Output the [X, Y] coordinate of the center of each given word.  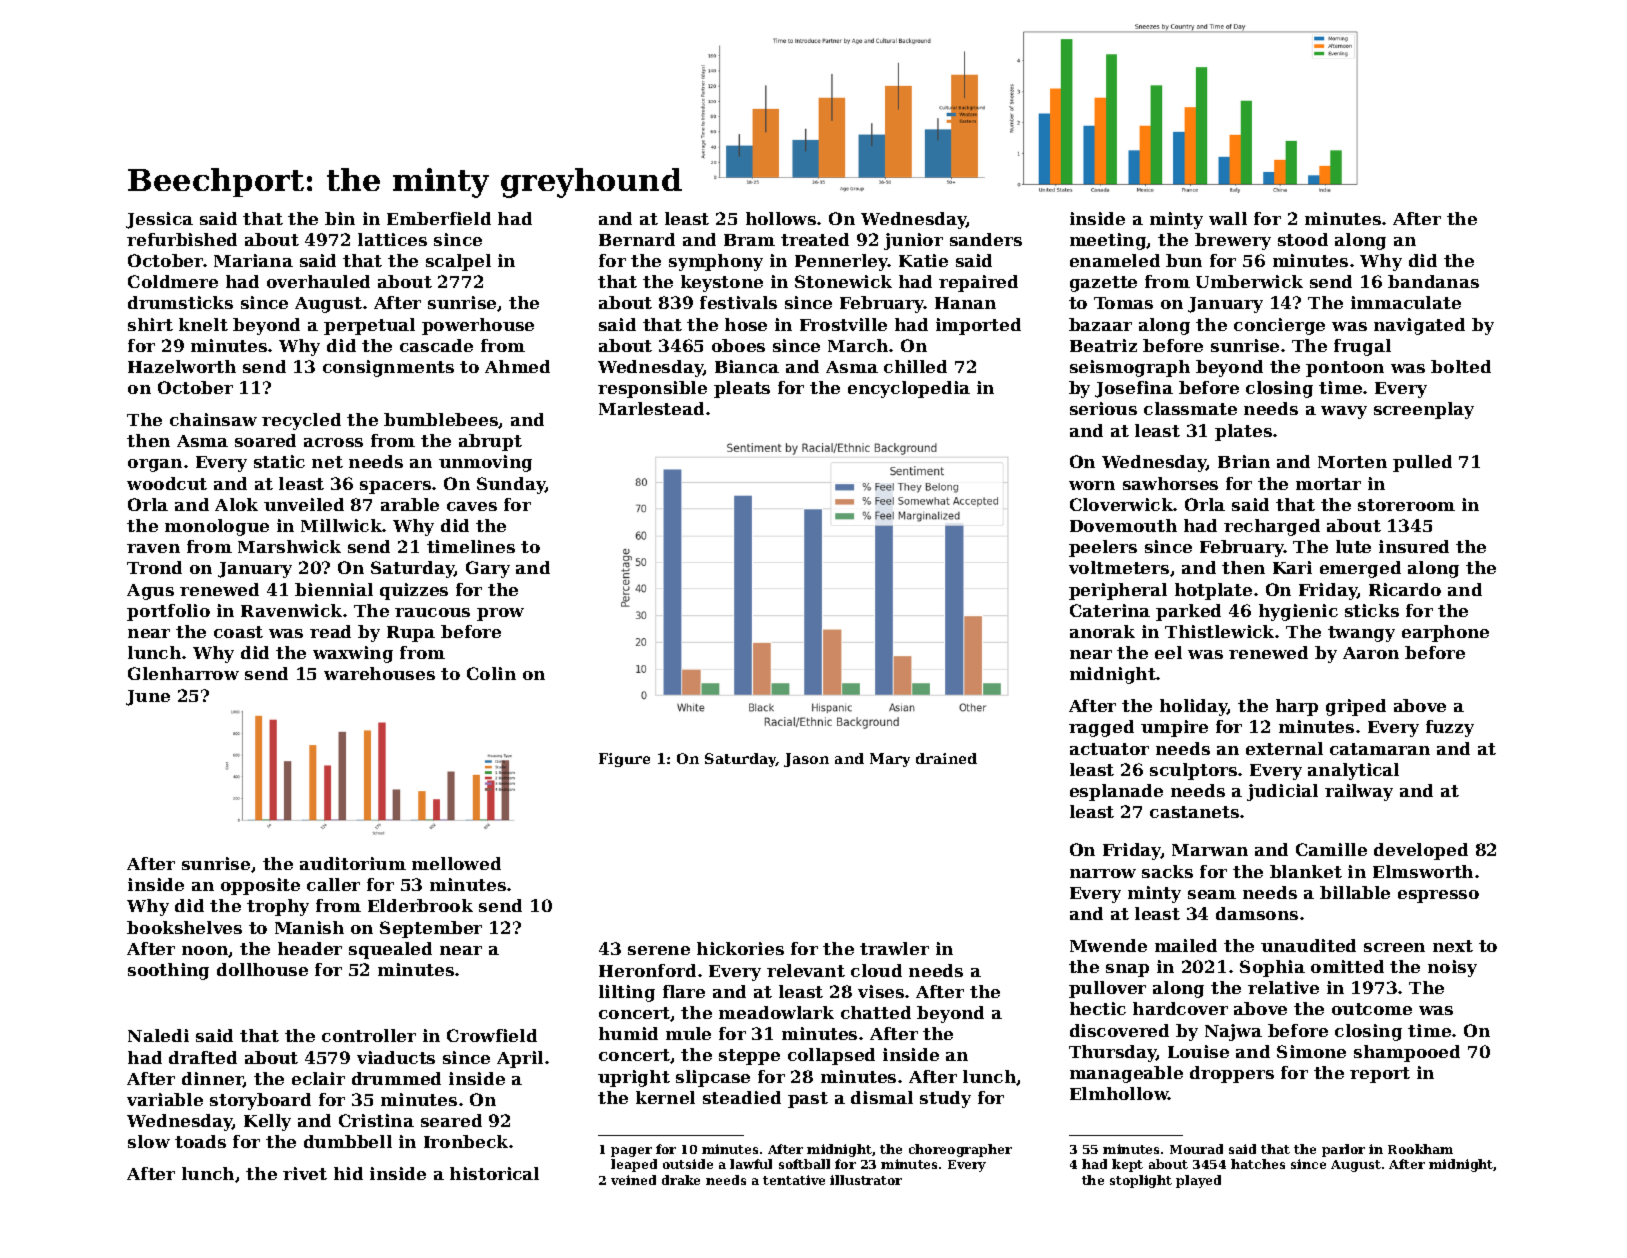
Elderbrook [420, 905]
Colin [491, 673]
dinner [213, 1080]
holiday [1194, 707]
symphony [716, 262]
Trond [154, 567]
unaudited [1308, 945]
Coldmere [173, 281]
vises [881, 991]
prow [500, 614]
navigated [1419, 326]
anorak [1102, 631]
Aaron [1371, 653]
